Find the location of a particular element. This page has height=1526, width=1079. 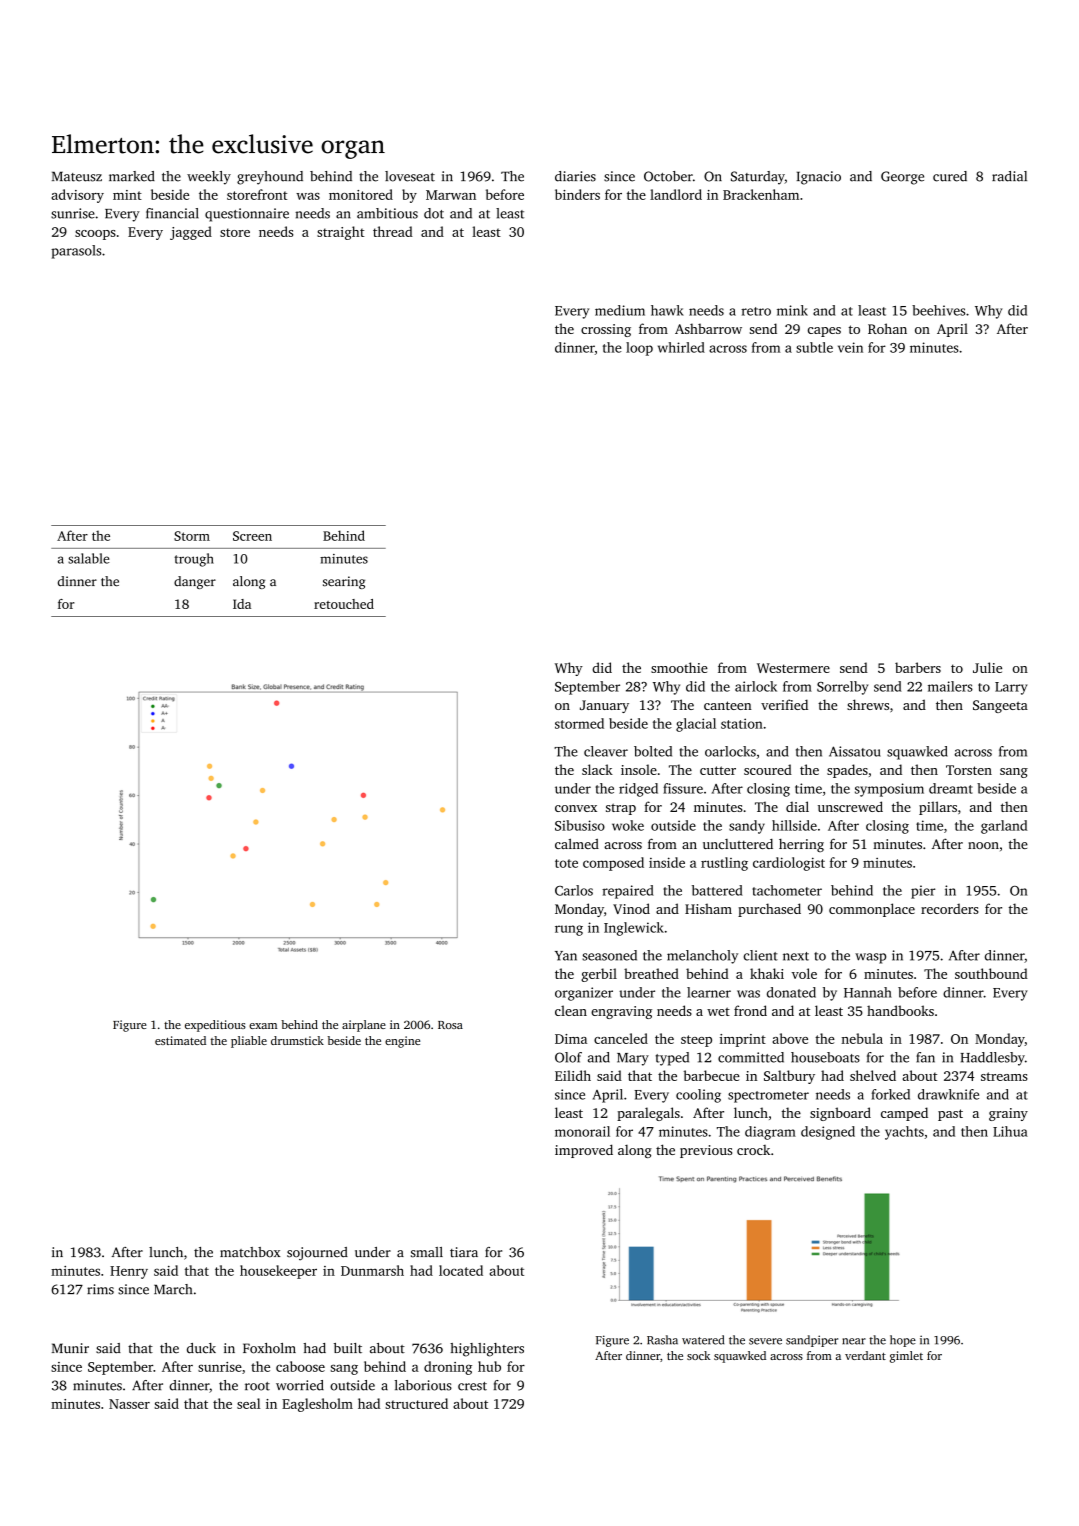

danger is located at coordinates (195, 582).
